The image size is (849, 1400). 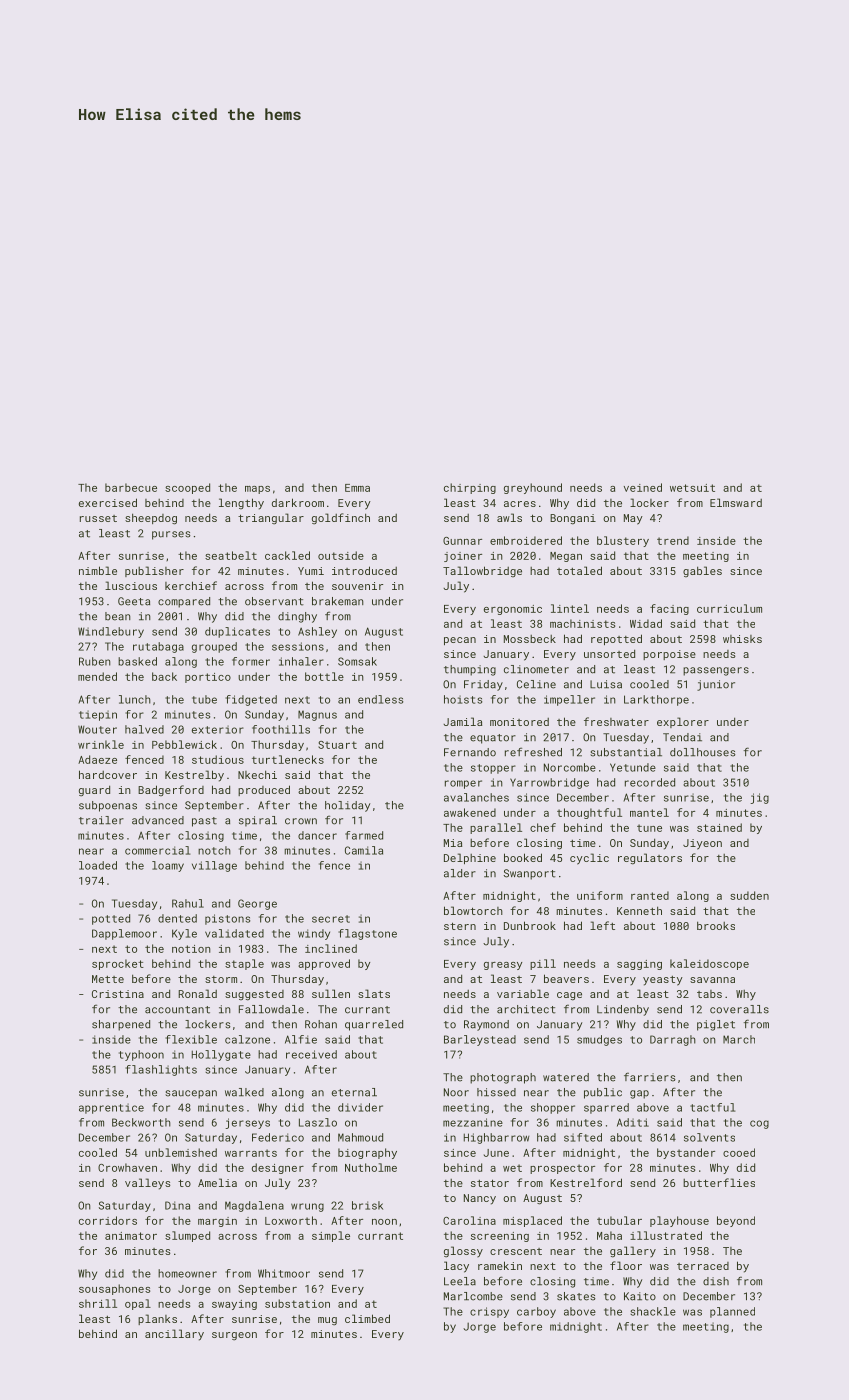 I want to click on barbecue, so click(x=131, y=487).
